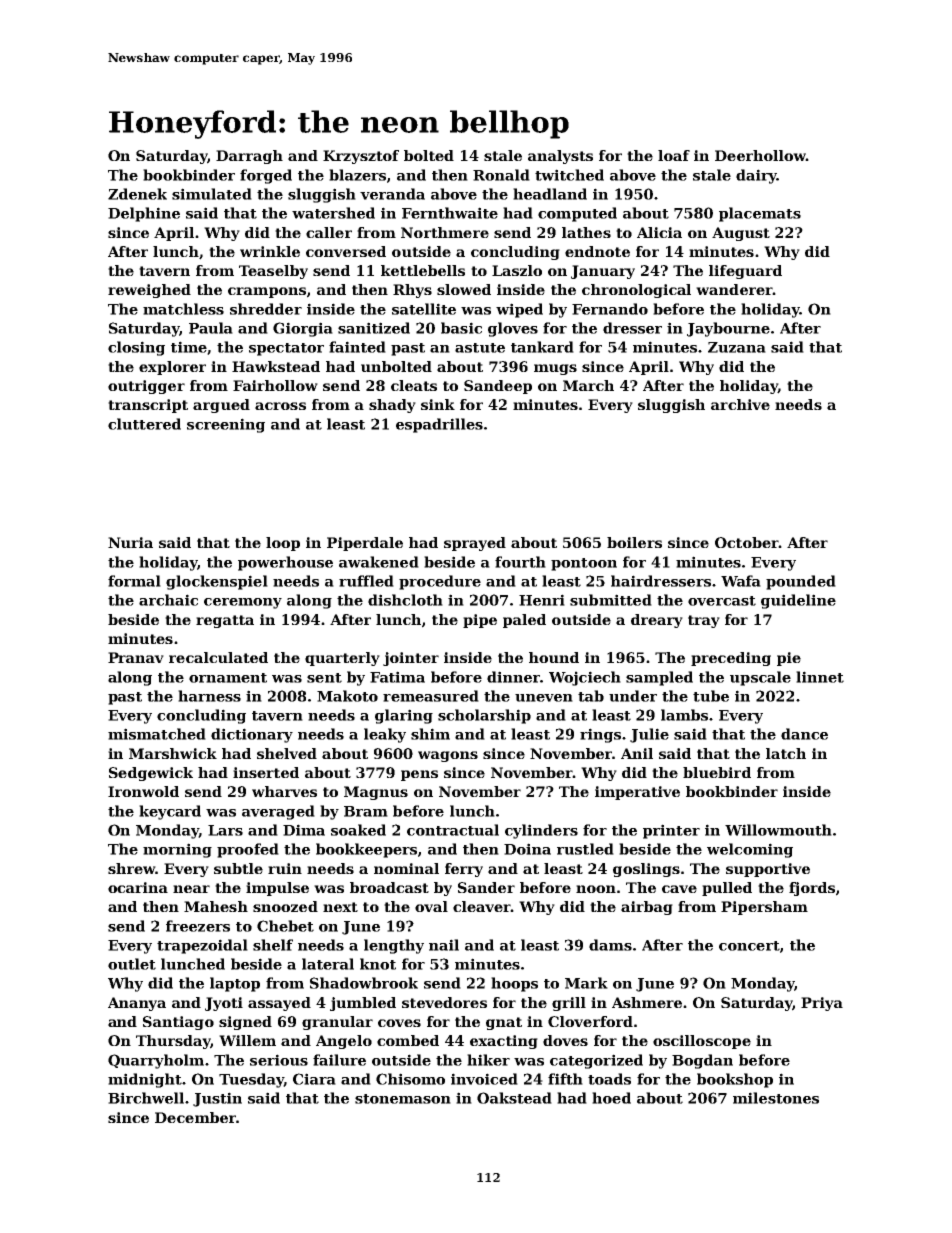 The width and height of the screenshot is (952, 1233). I want to click on pens, so click(419, 775).
